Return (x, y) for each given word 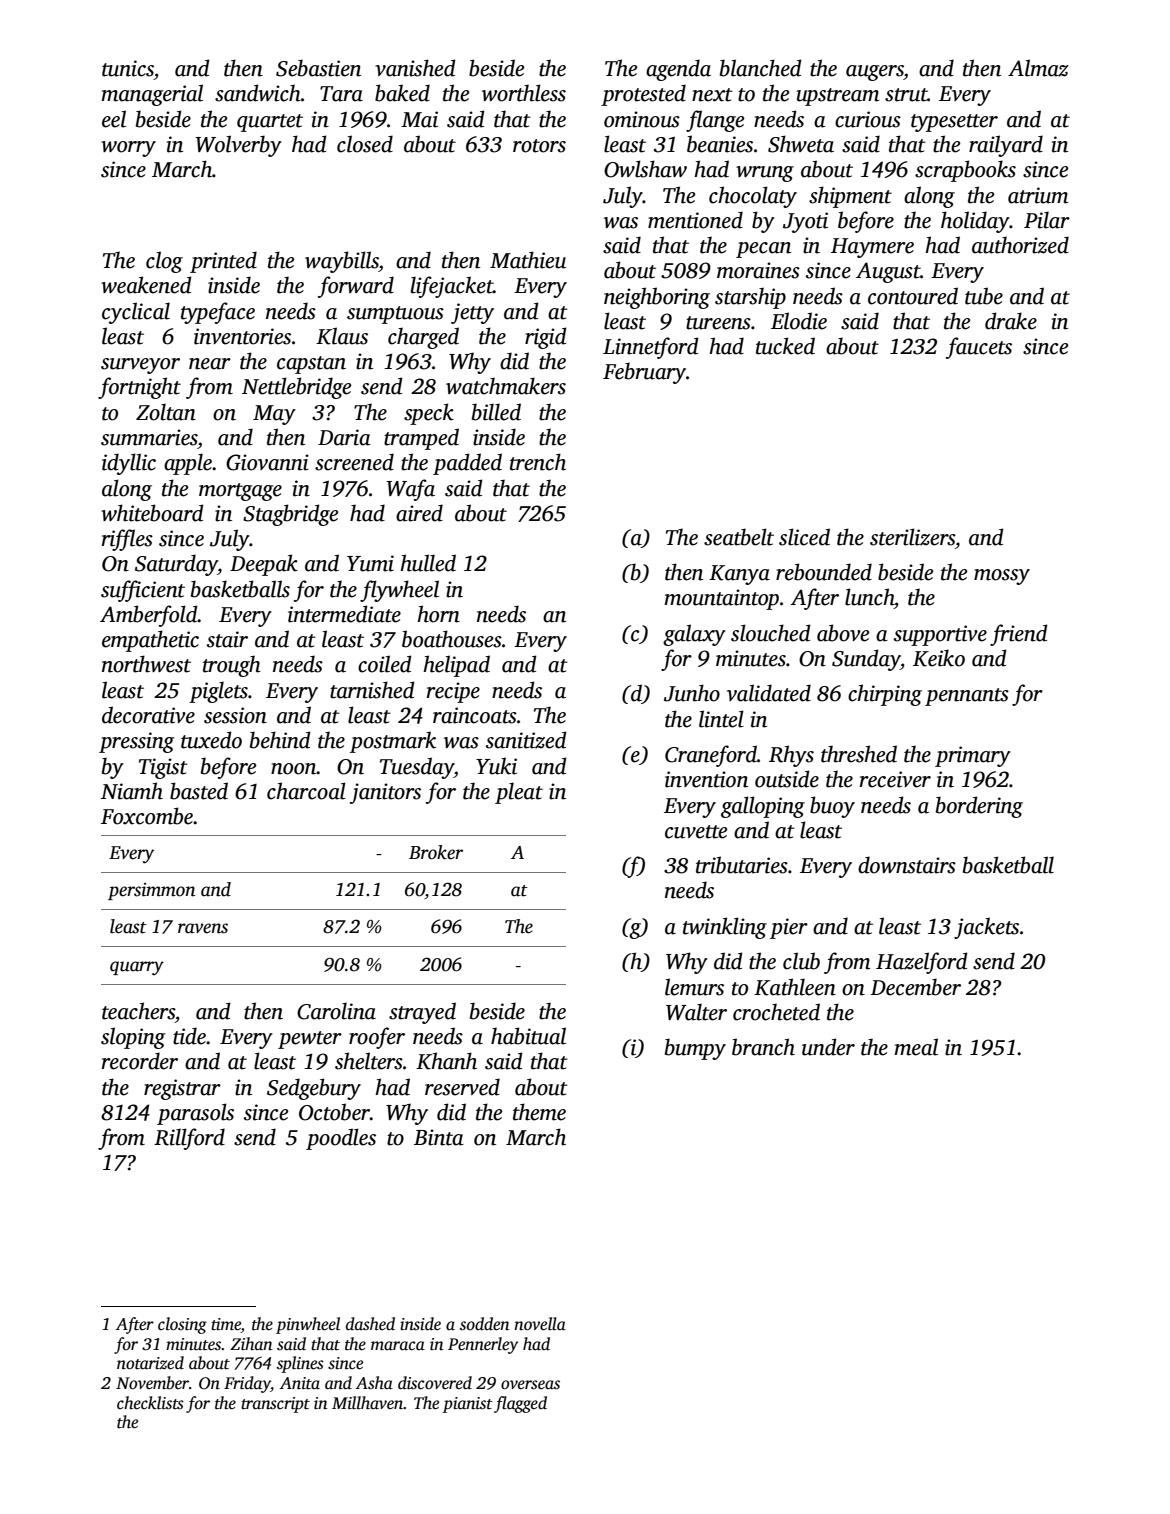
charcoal (306, 791)
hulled (428, 563)
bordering (979, 807)
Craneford (711, 756)
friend (1019, 635)
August (888, 272)
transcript (275, 1405)
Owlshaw (645, 169)
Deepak (264, 565)
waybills (342, 262)
